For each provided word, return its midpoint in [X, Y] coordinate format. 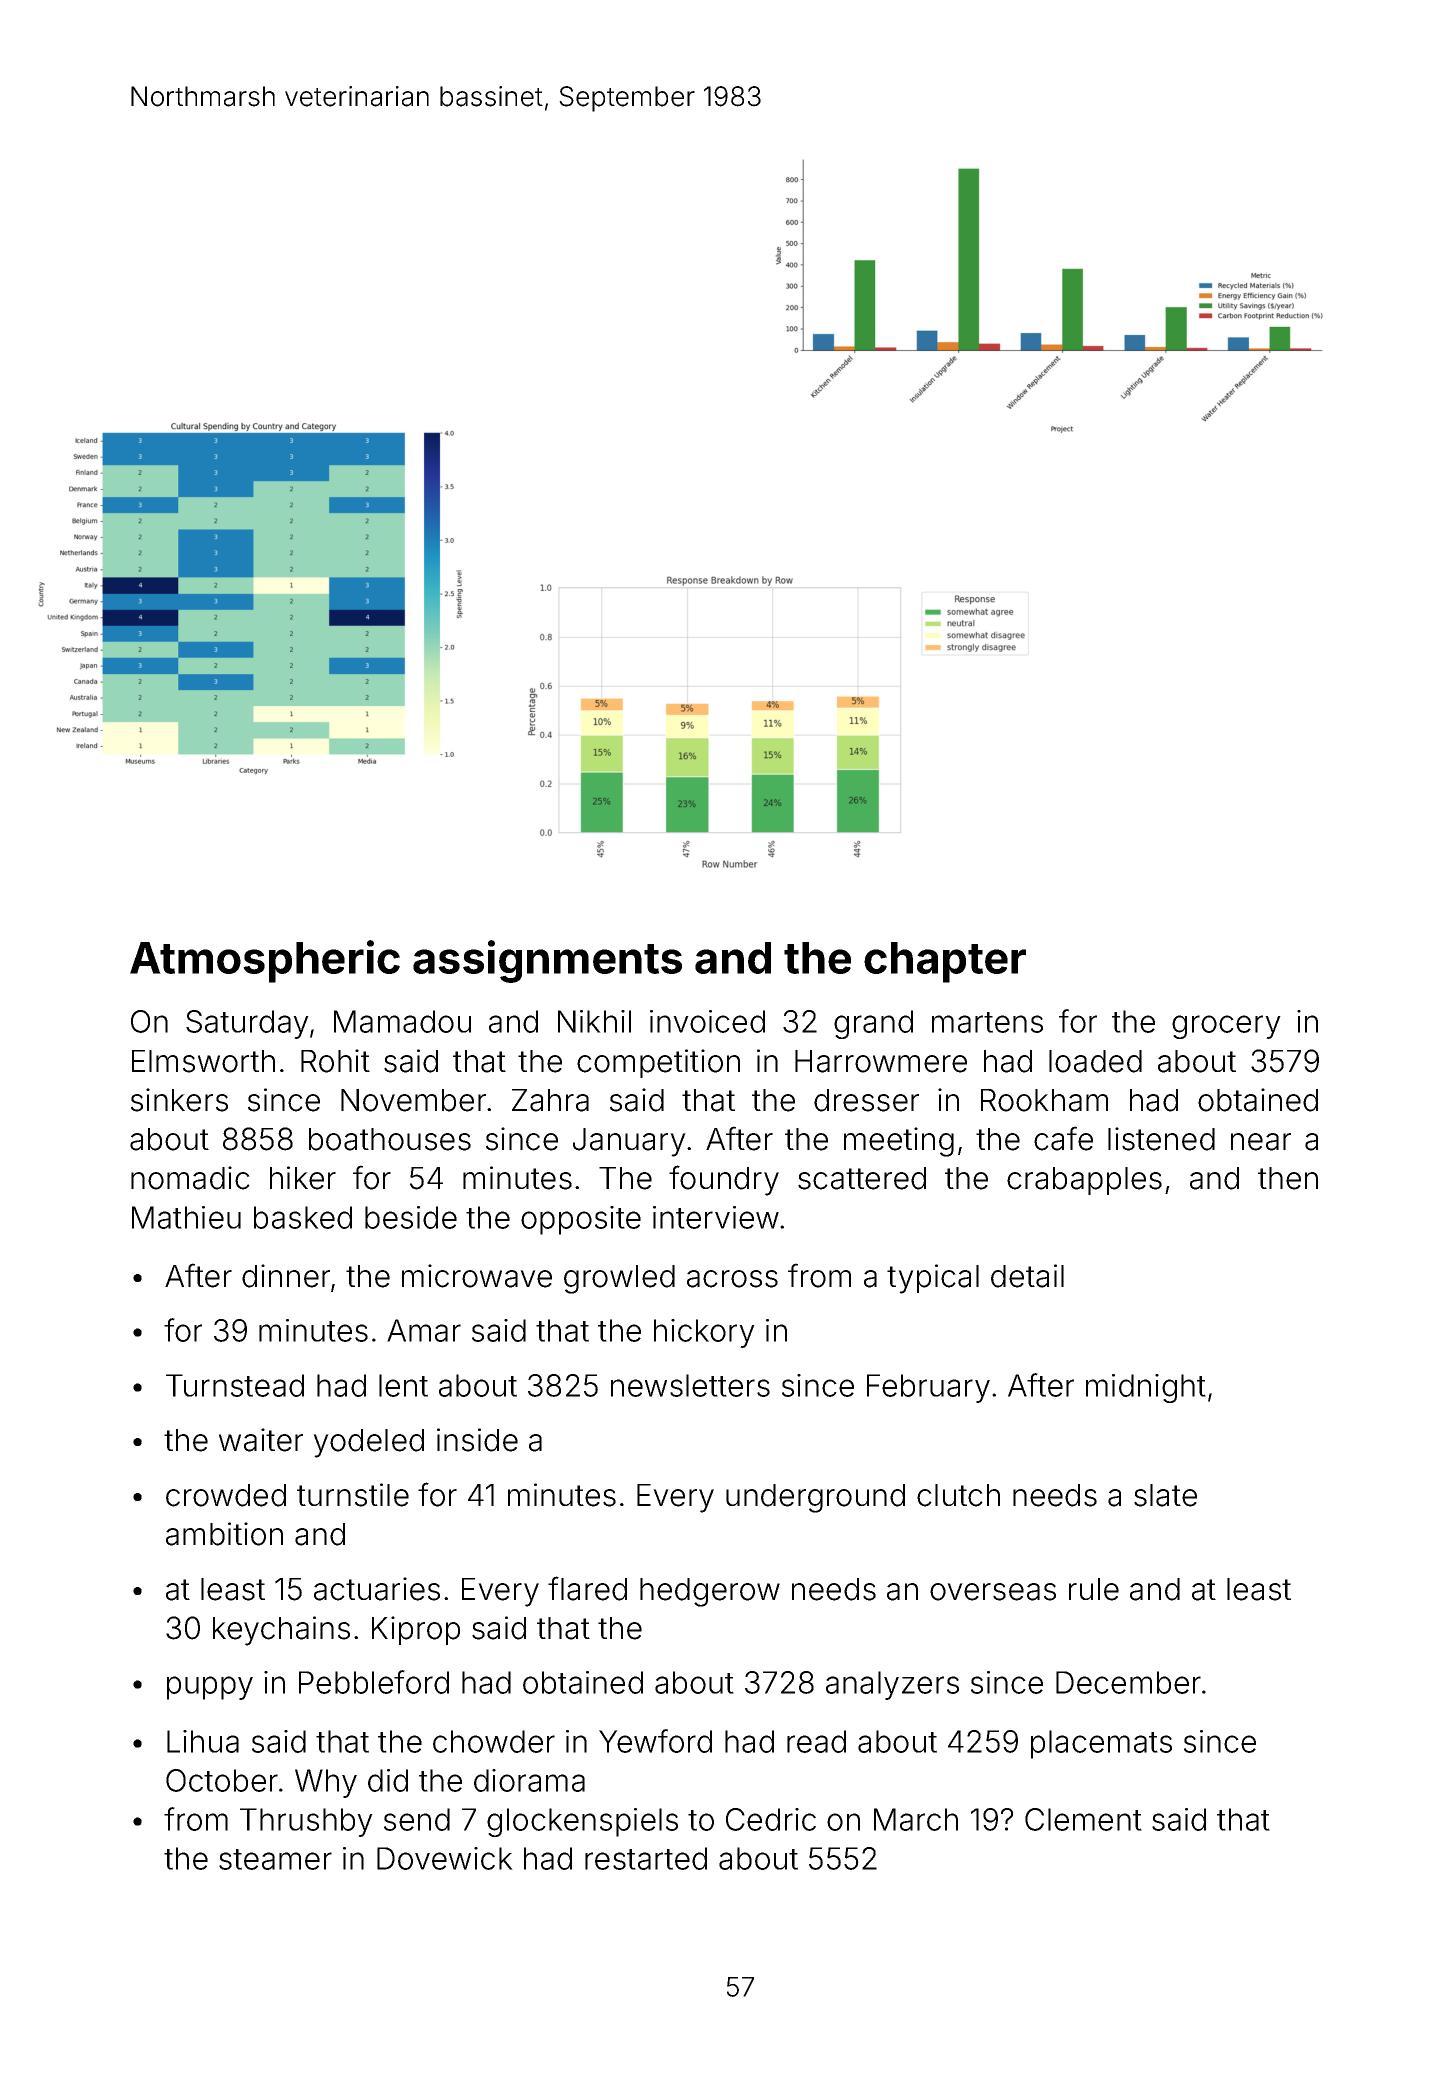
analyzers [892, 1685]
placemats [1101, 1744]
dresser [866, 1100]
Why [326, 1783]
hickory [704, 1333]
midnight [1146, 1388]
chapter [945, 962]
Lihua [203, 1741]
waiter [261, 1440]
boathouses [390, 1139]
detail [1027, 1276]
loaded [1095, 1061]
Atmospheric [265, 961]
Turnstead [235, 1385]
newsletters [690, 1385]
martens [987, 1022]
